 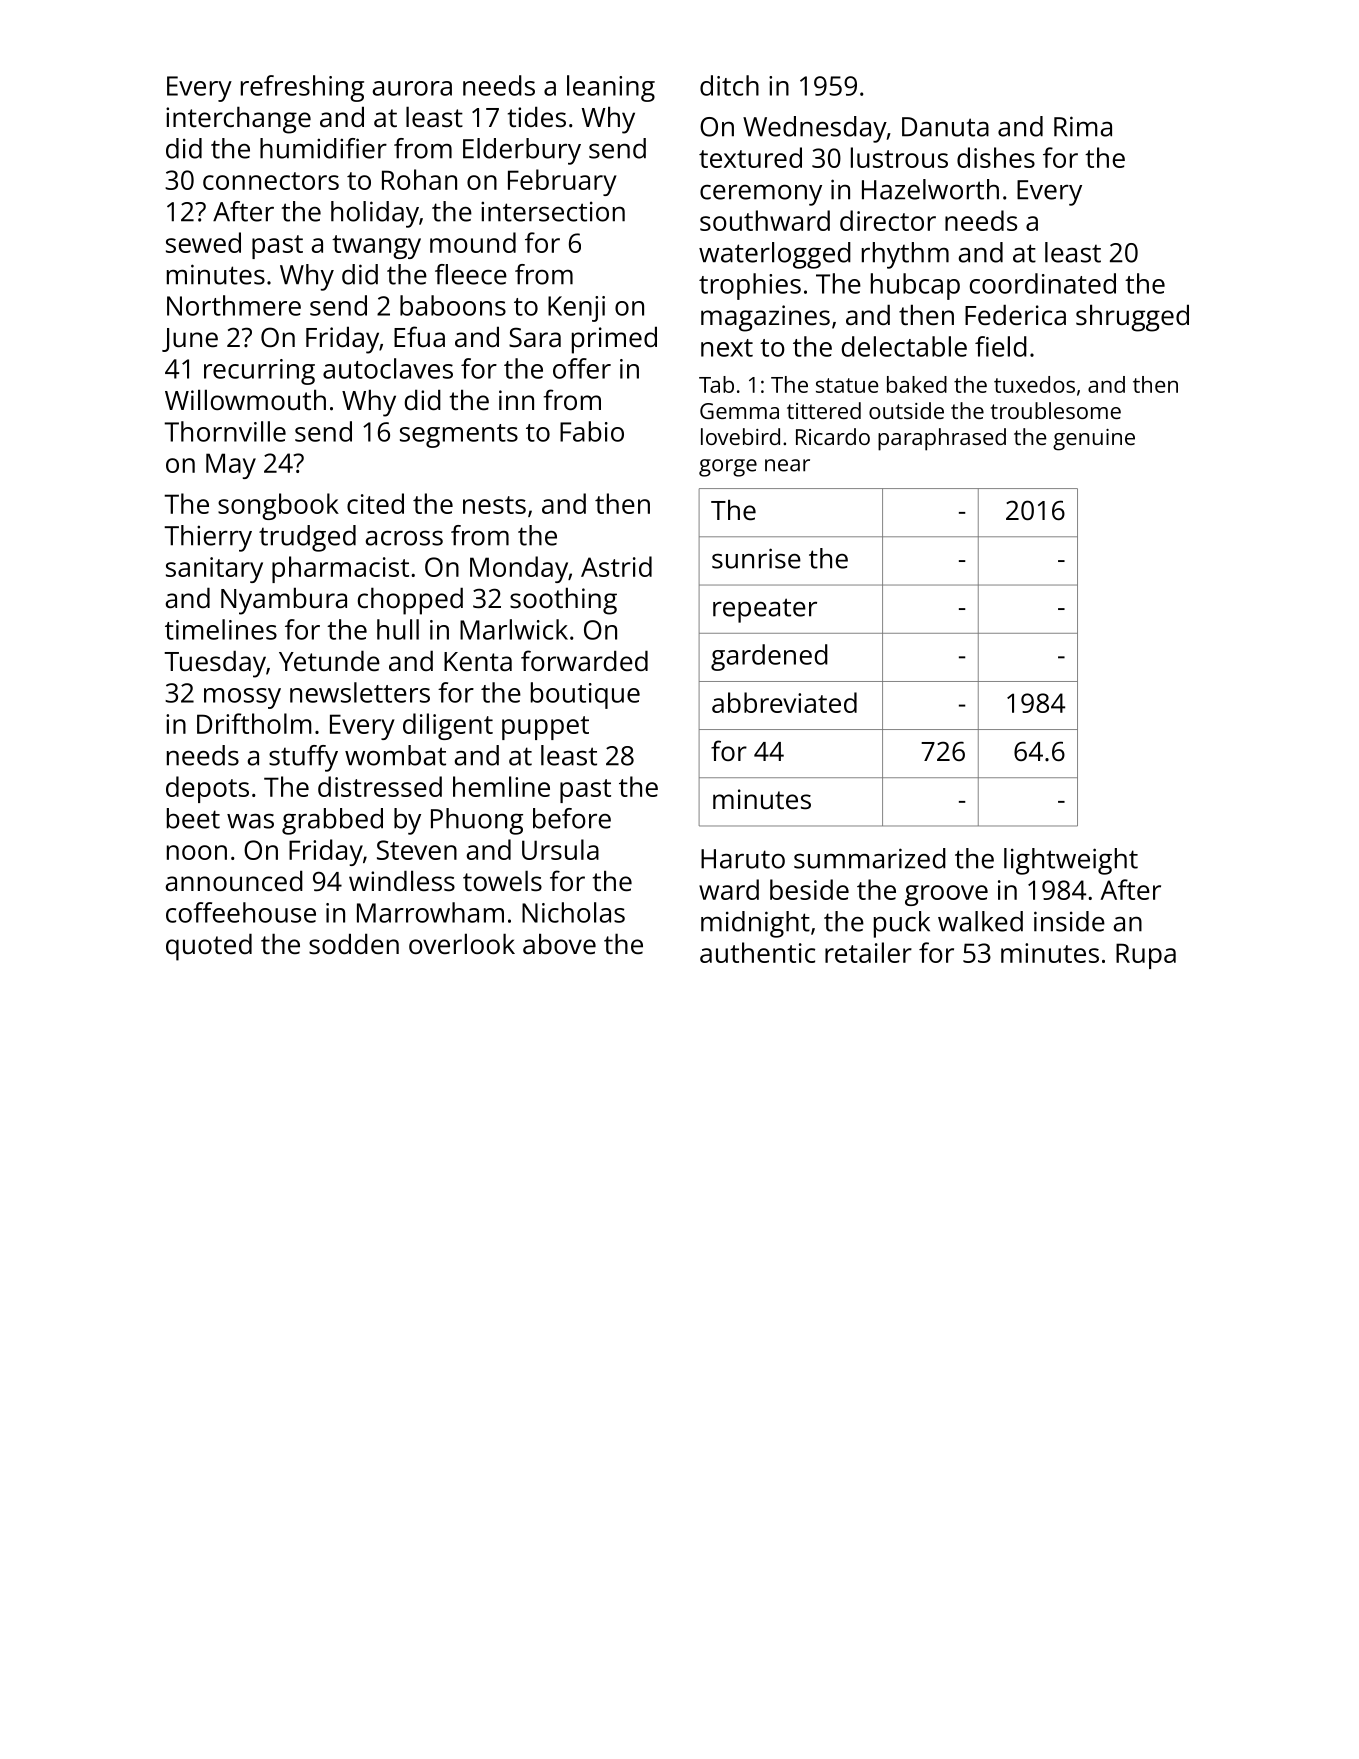 What do you see at coordinates (1094, 440) in the screenshot?
I see `genuine` at bounding box center [1094, 440].
